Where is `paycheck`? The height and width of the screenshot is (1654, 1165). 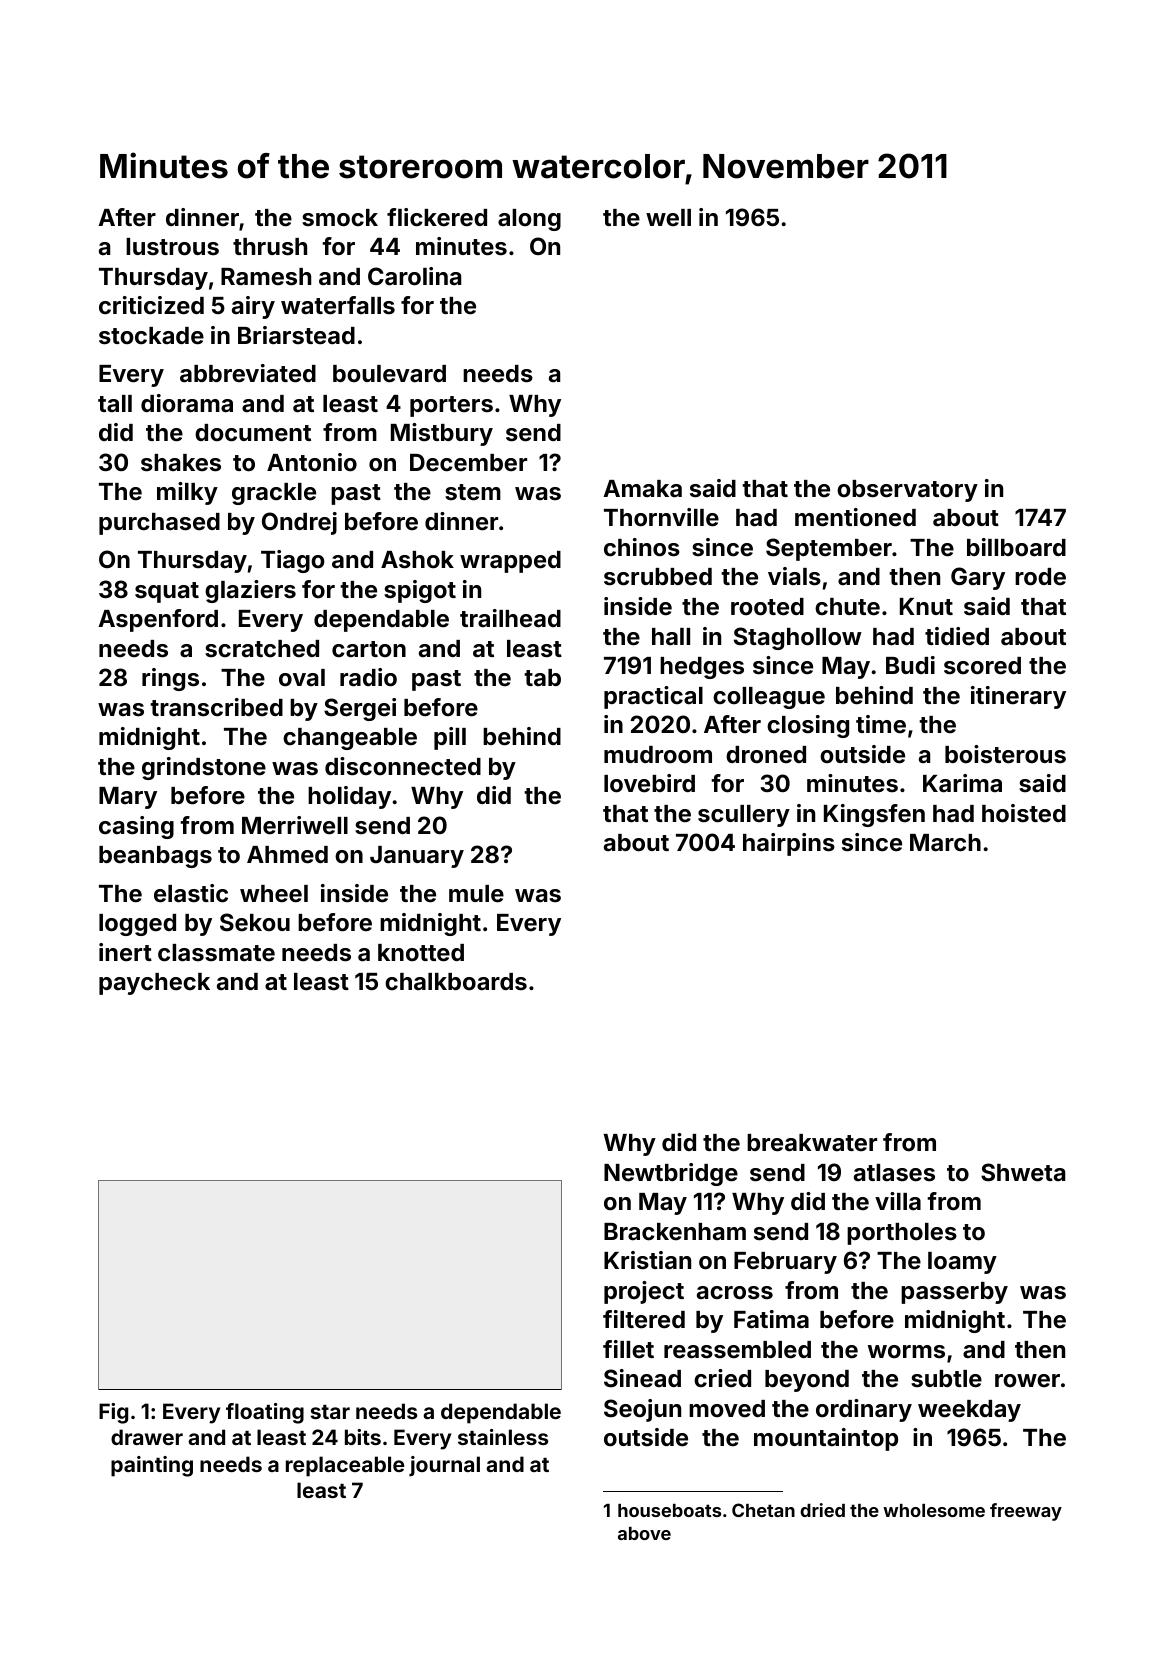 paycheck is located at coordinates (154, 984).
